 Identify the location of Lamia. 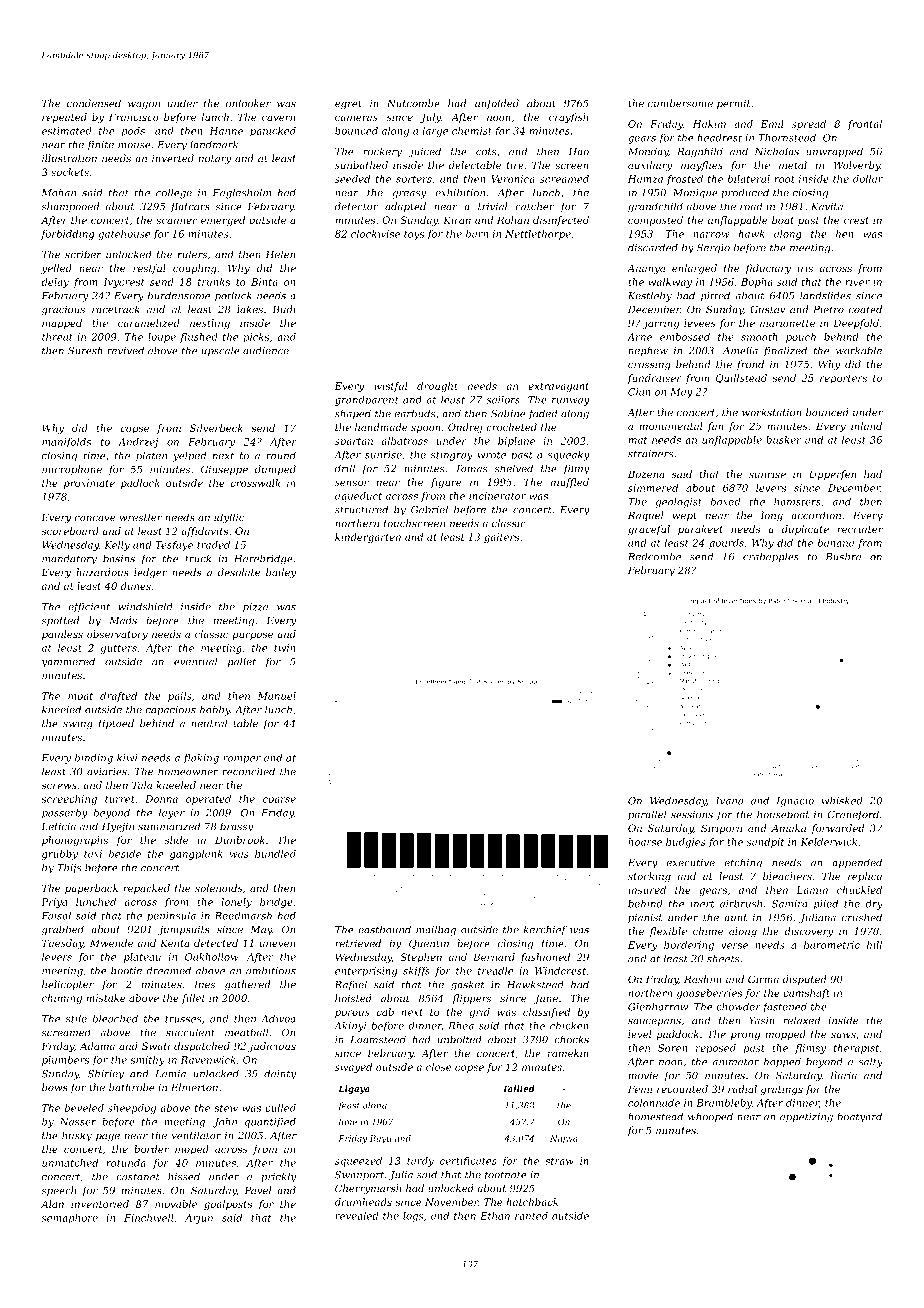
(170, 1074).
